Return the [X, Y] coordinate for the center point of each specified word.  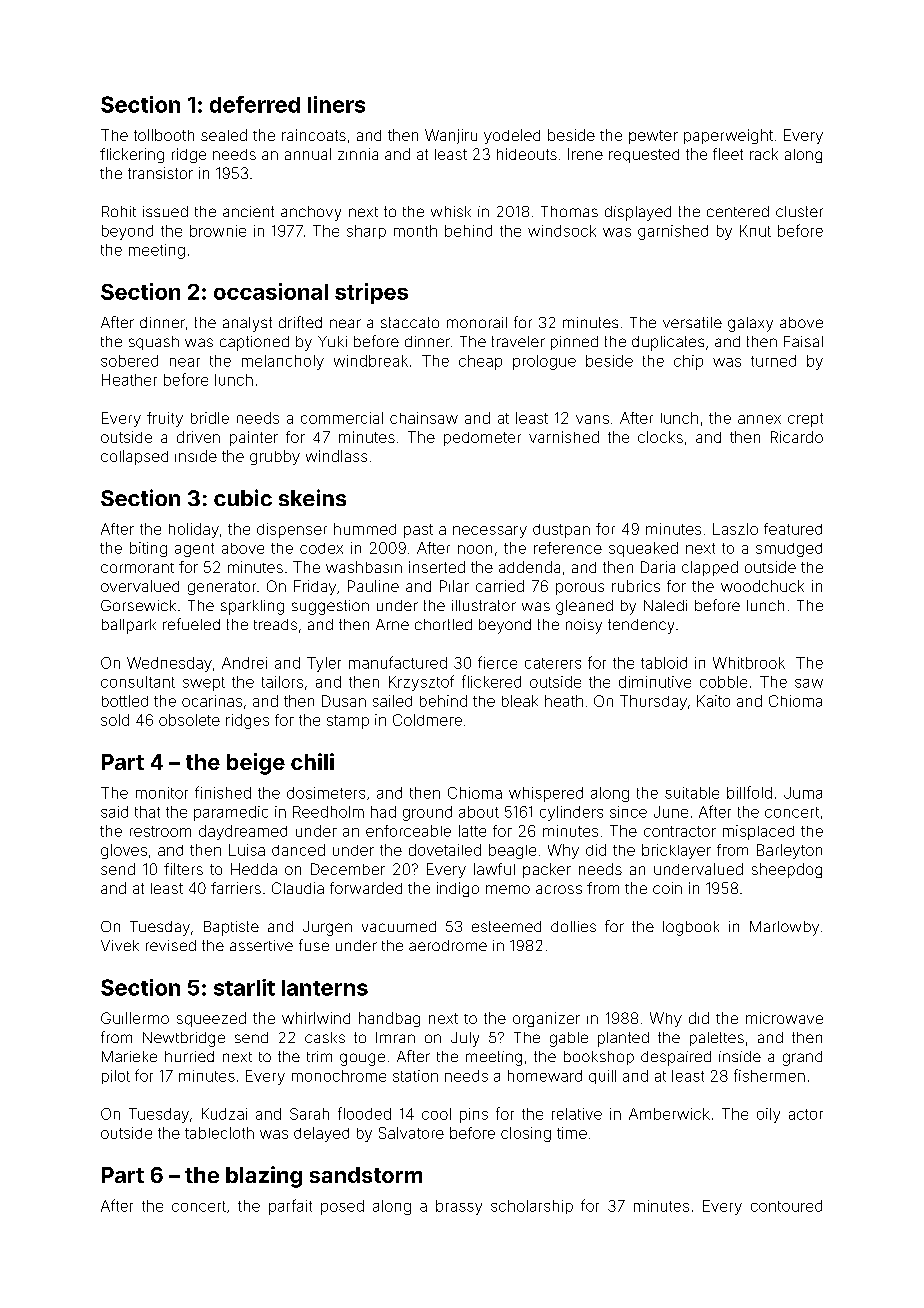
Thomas [569, 211]
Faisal [803, 341]
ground [427, 813]
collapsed [134, 457]
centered [738, 211]
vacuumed [399, 926]
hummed [365, 529]
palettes [717, 1039]
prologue [544, 362]
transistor [160, 173]
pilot [116, 1077]
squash [154, 343]
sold [115, 720]
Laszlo [735, 529]
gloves [124, 851]
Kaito [713, 701]
